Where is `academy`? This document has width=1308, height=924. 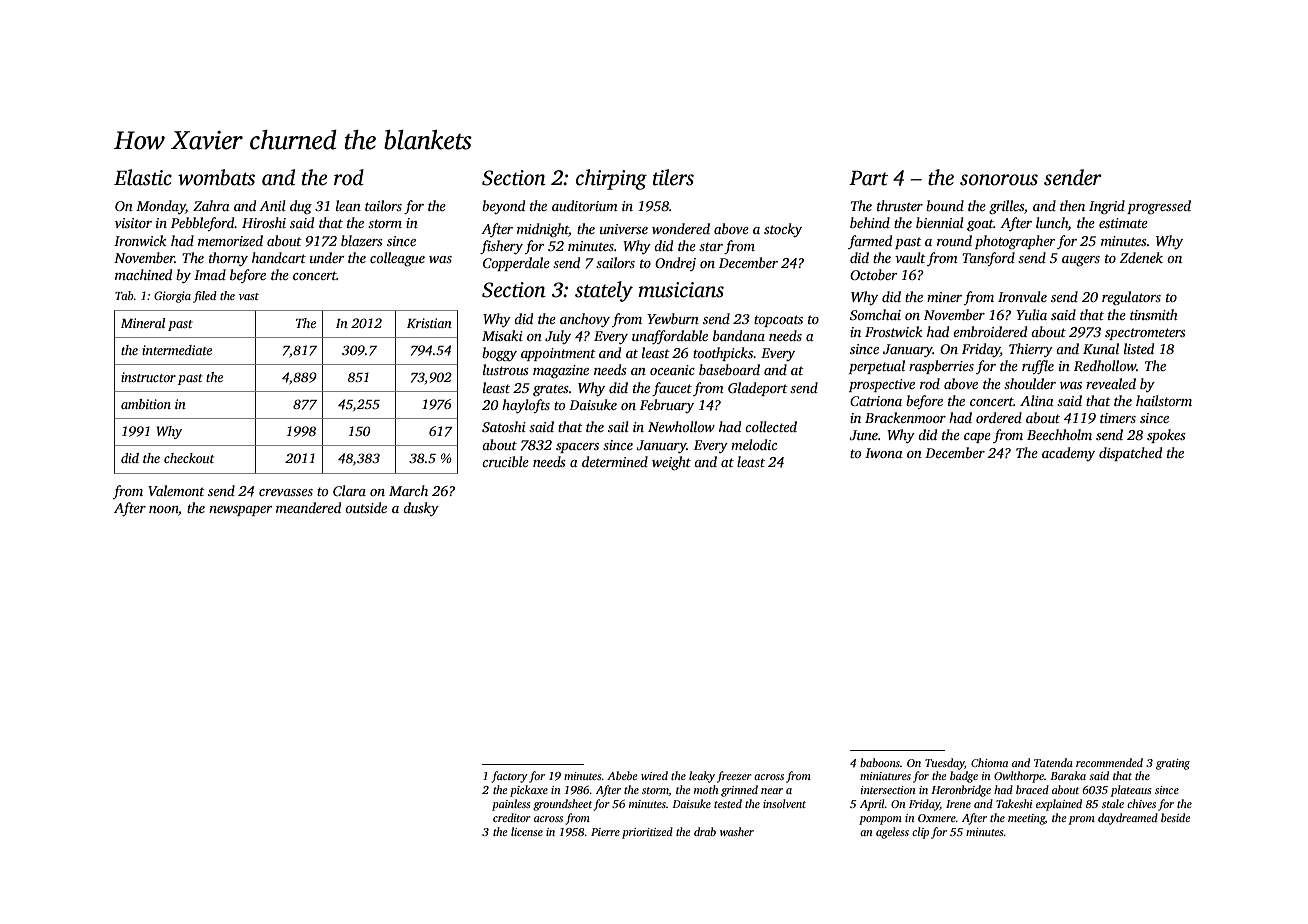 academy is located at coordinates (1068, 454).
